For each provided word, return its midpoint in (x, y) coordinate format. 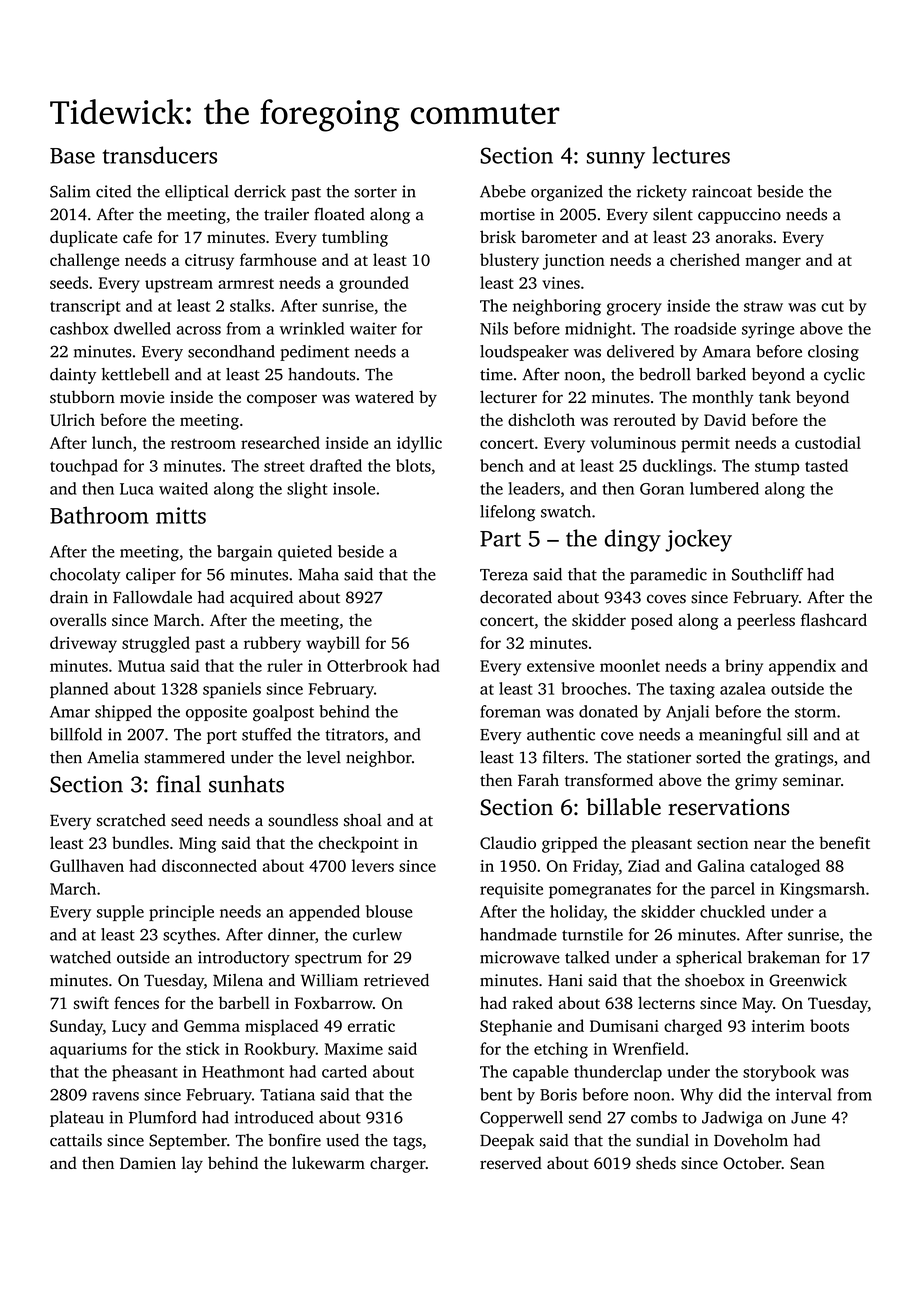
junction (574, 262)
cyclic (844, 376)
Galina (721, 865)
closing (833, 353)
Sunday (76, 1027)
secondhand (231, 351)
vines (561, 283)
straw (763, 306)
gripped (570, 844)
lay (192, 1164)
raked (532, 1002)
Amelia (113, 757)
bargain (244, 553)
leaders (534, 488)
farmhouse (278, 259)
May (757, 1005)
